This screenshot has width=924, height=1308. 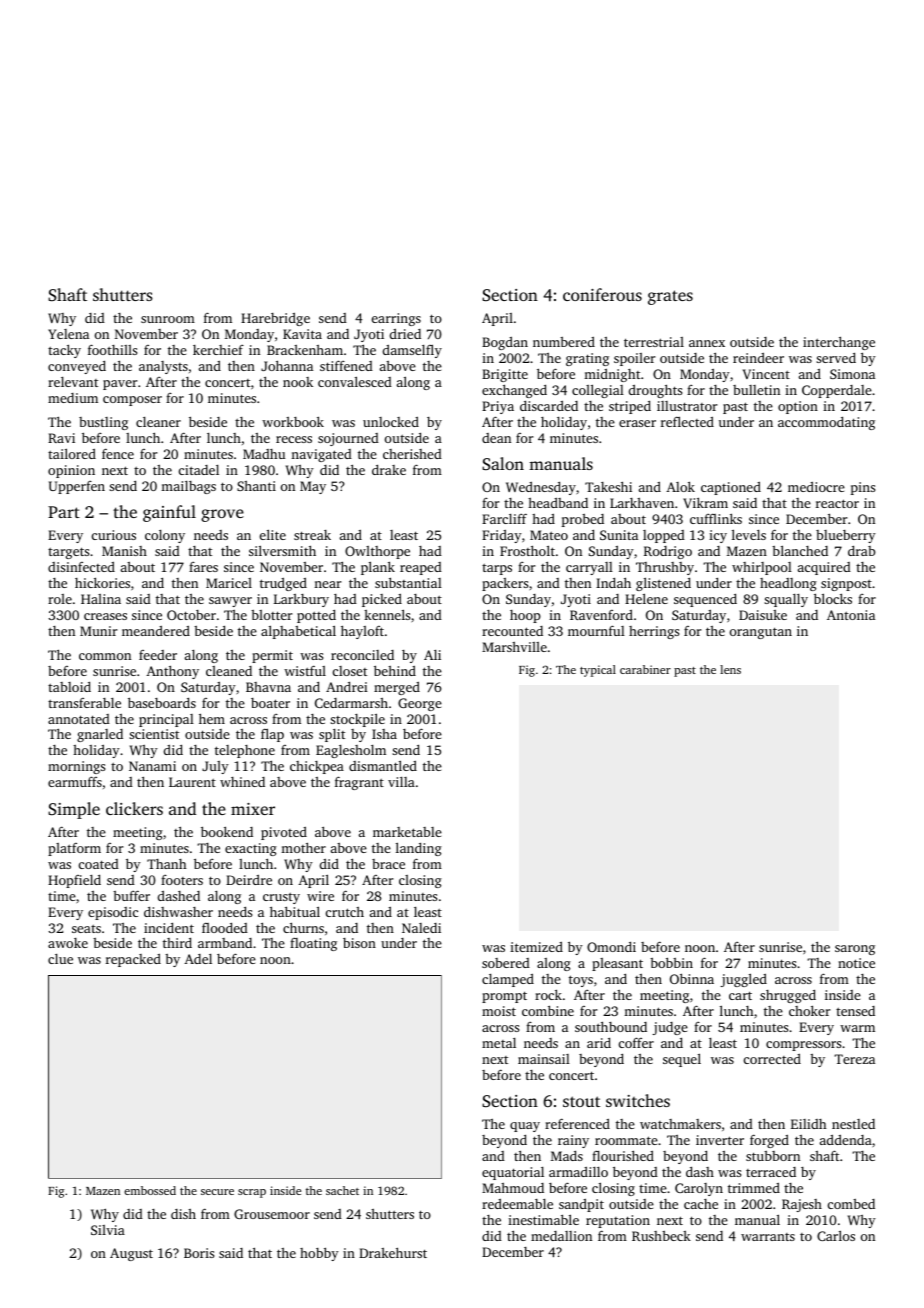 What do you see at coordinates (212, 718) in the screenshot?
I see `hem` at bounding box center [212, 718].
